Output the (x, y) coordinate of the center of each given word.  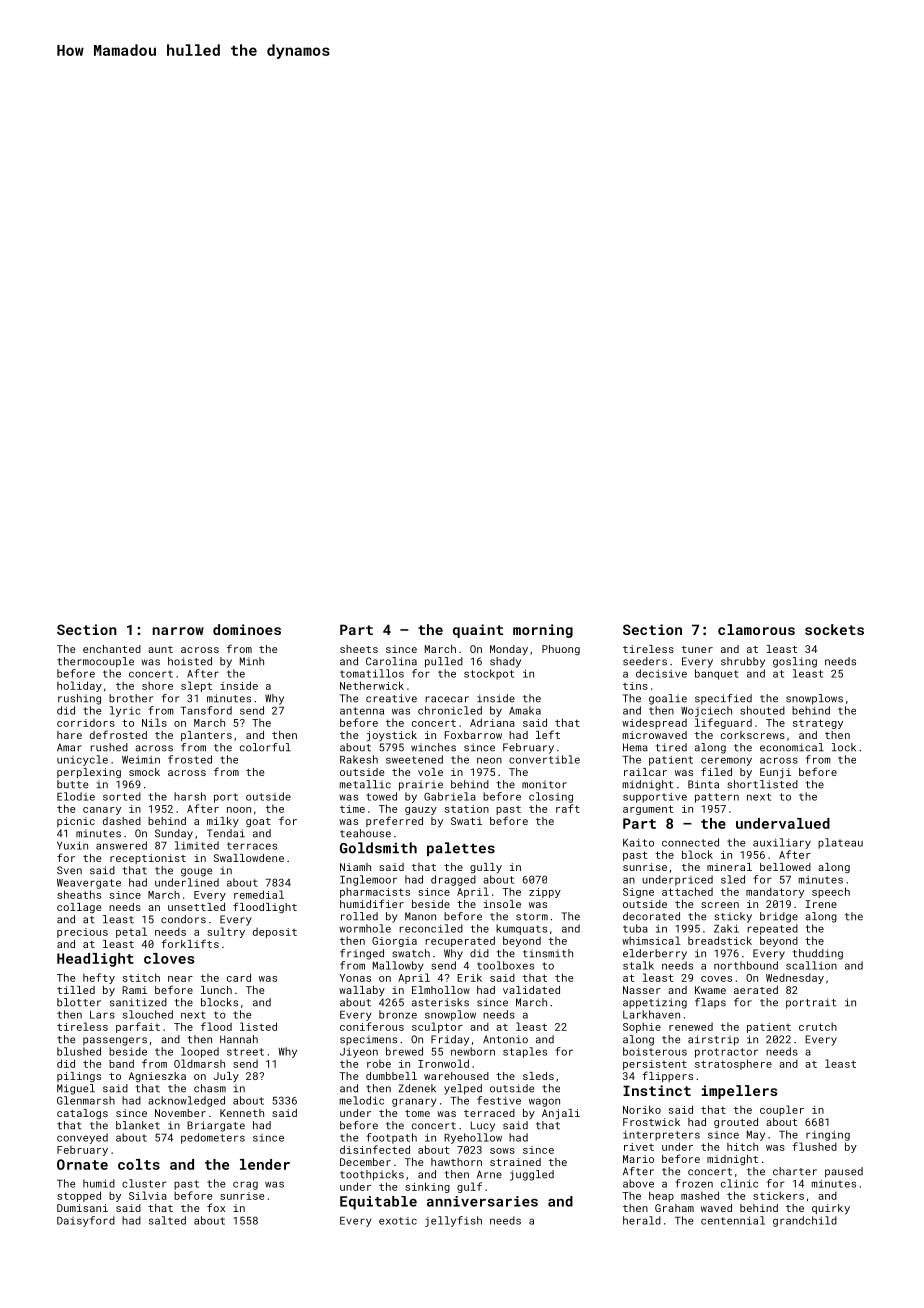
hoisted (190, 661)
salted (167, 1220)
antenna (362, 711)
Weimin (141, 760)
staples (525, 1052)
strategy (818, 724)
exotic (398, 1221)
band (121, 1063)
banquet (717, 674)
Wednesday (795, 978)
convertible (544, 759)
